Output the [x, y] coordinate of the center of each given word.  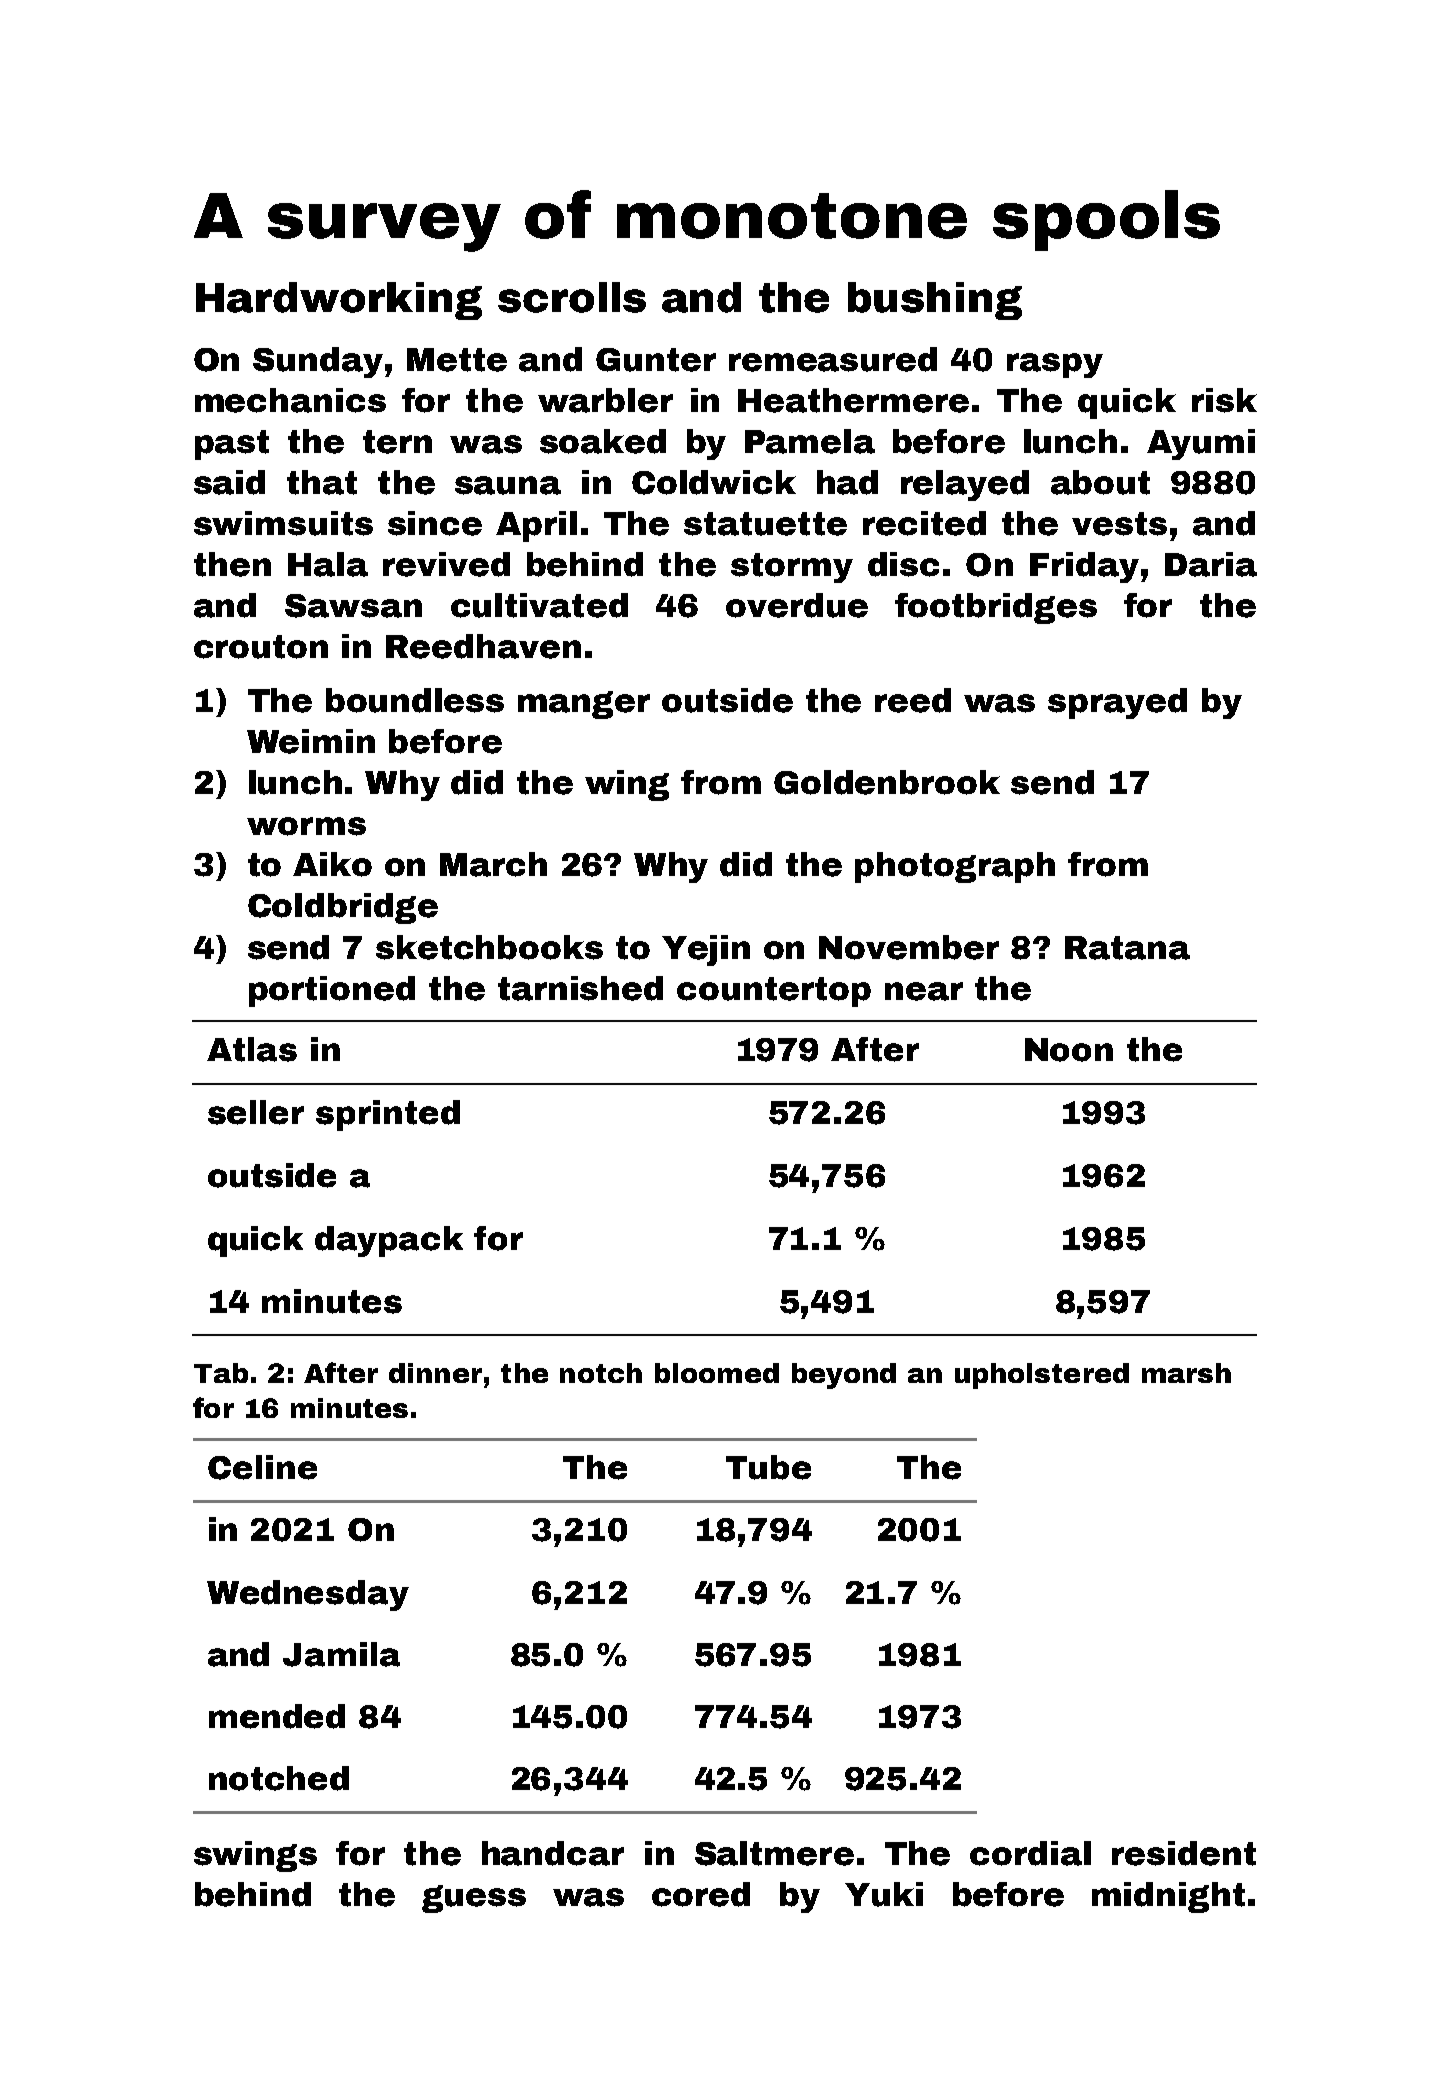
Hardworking [339, 301]
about [1100, 482]
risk [1224, 400]
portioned [332, 991]
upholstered [1042, 1376]
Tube [768, 1467]
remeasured [833, 359]
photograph [955, 867]
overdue [797, 605]
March [493, 864]
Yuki [884, 1894]
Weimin [311, 741]
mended [277, 1716]
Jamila [341, 1654]
